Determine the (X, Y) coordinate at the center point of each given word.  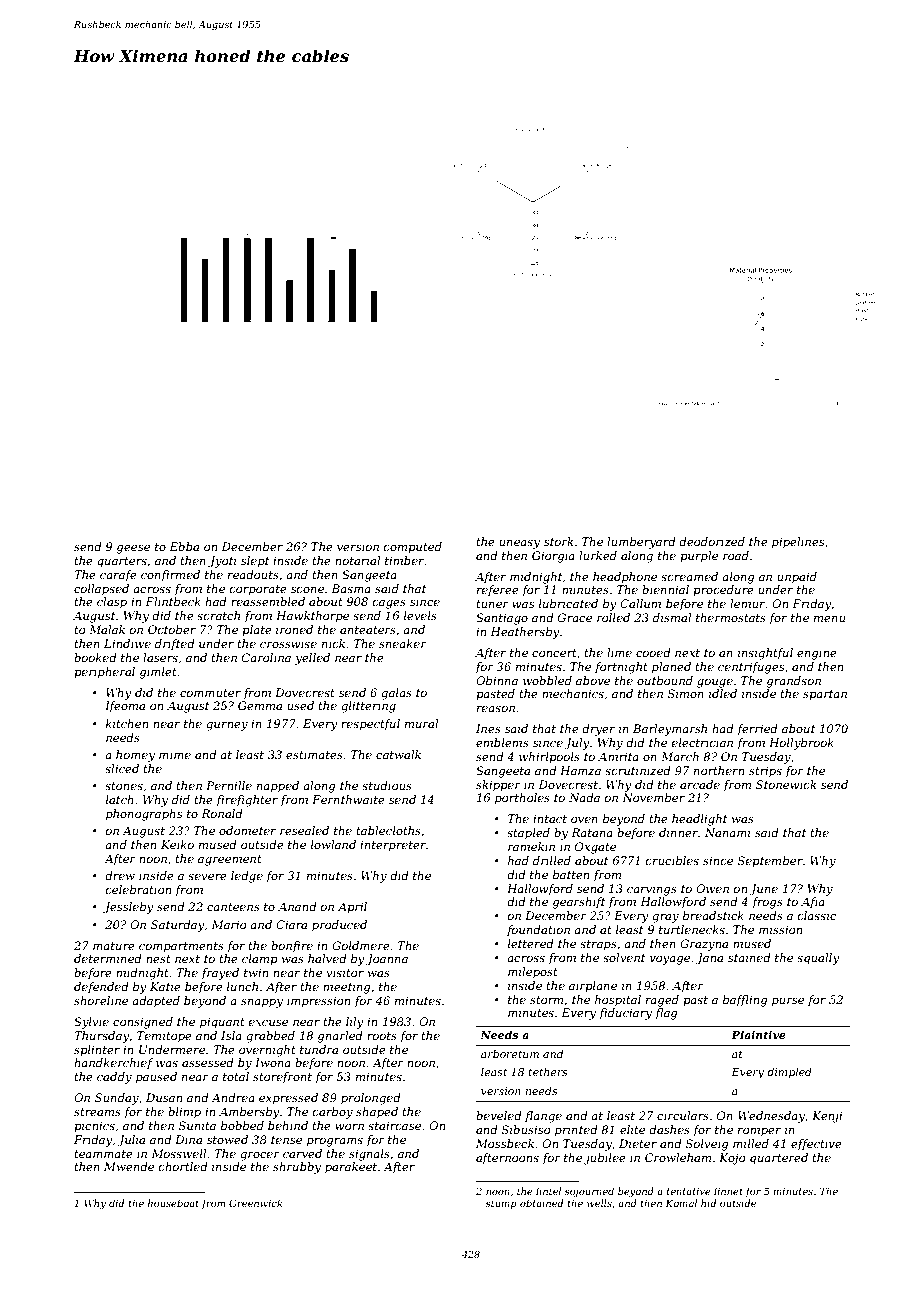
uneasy (519, 544)
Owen (712, 888)
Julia (131, 1141)
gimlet (158, 673)
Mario (228, 924)
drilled (552, 860)
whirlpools (549, 758)
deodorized (712, 541)
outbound (665, 680)
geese (133, 549)
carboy (333, 1113)
